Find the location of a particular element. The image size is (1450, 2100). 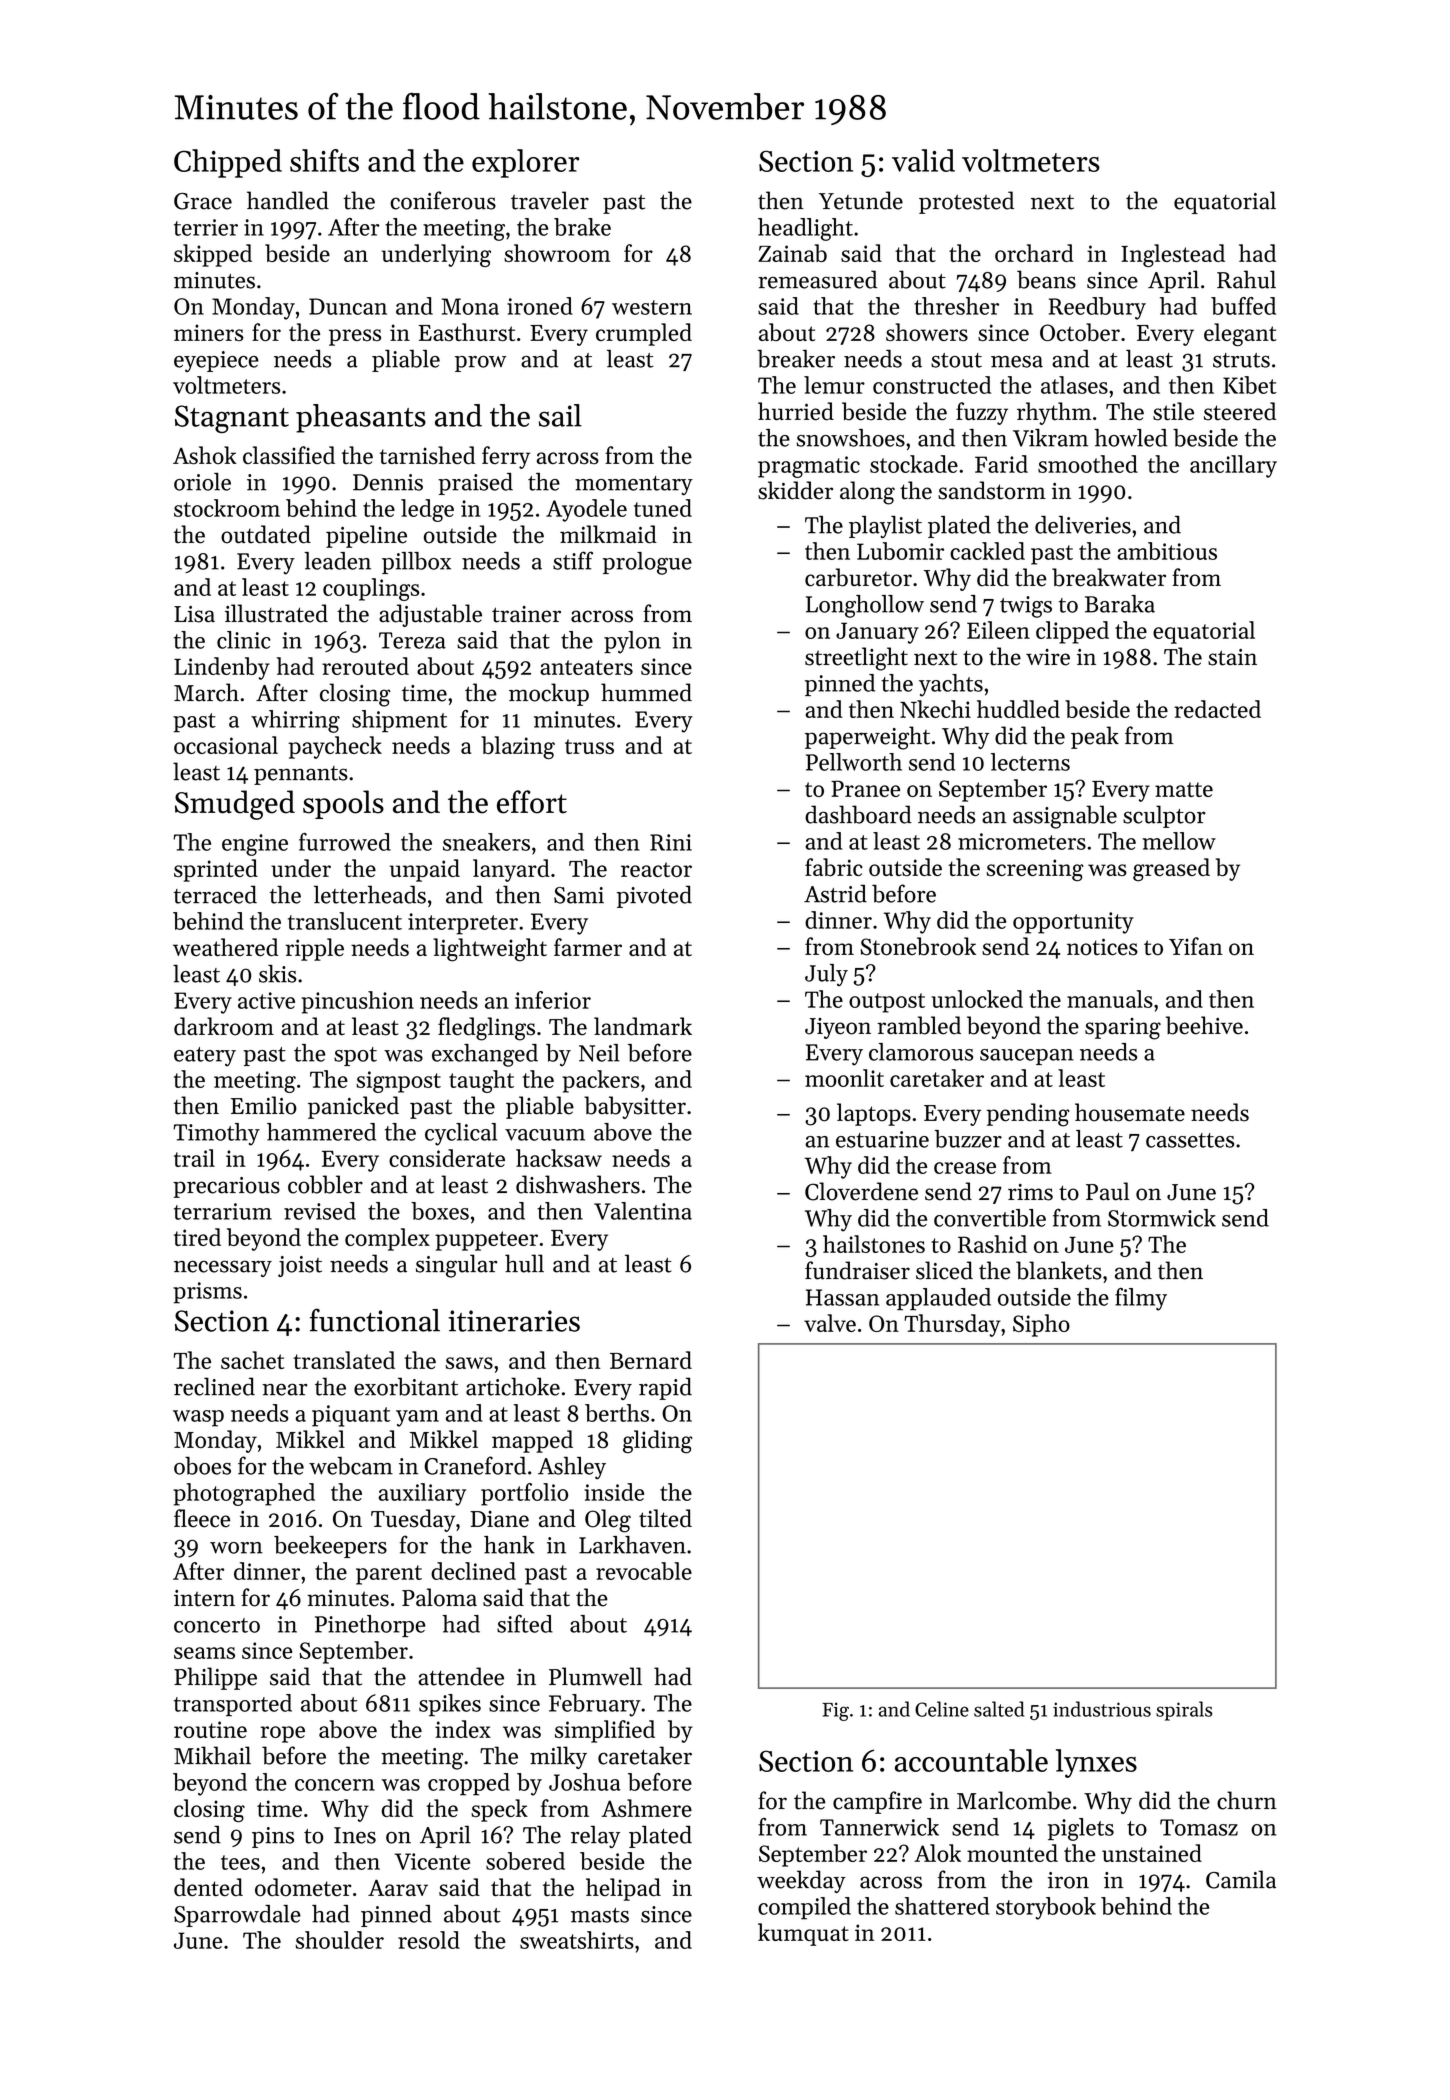

active is located at coordinates (266, 1000).
